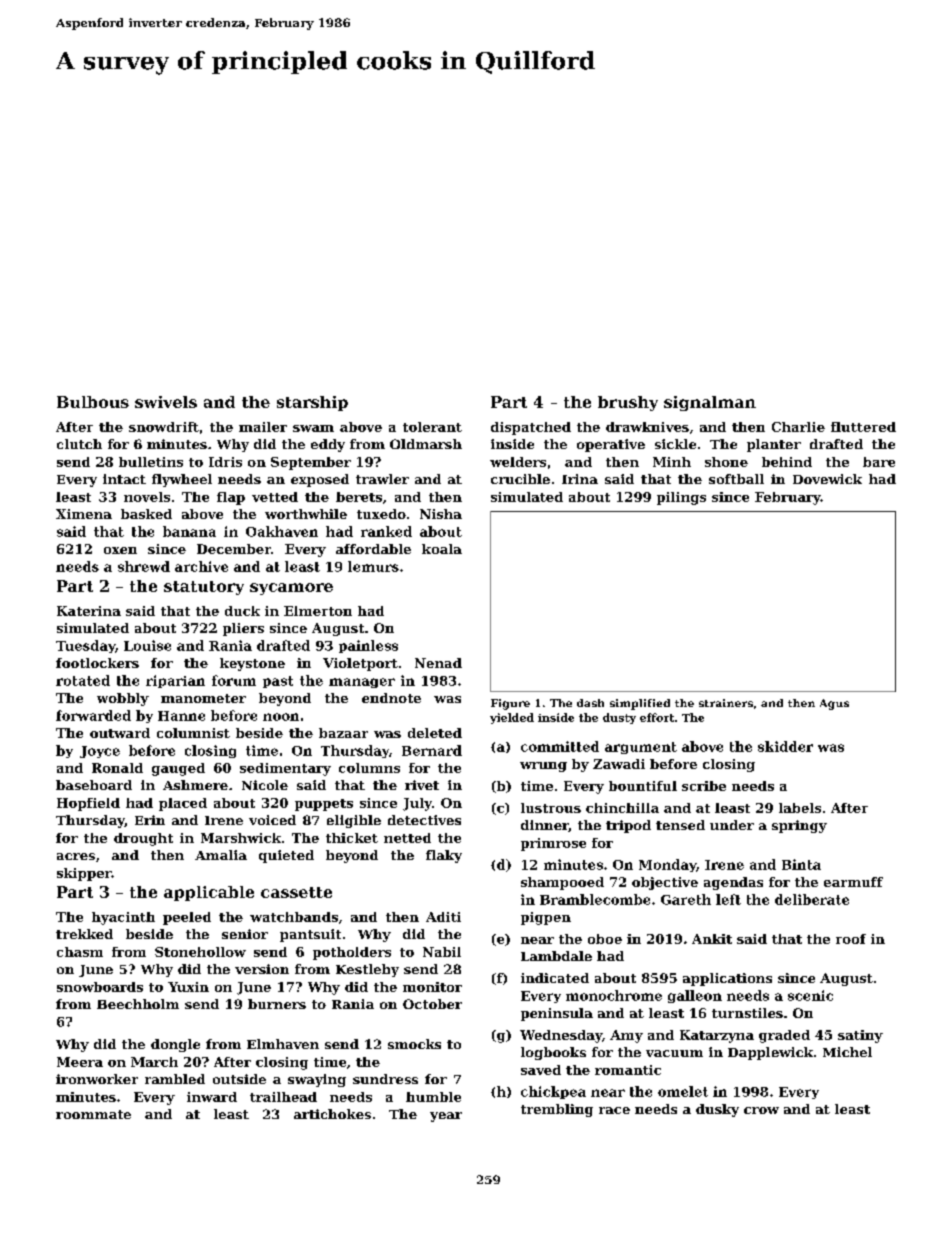 The image size is (952, 1233). What do you see at coordinates (446, 1117) in the page?
I see `year` at bounding box center [446, 1117].
